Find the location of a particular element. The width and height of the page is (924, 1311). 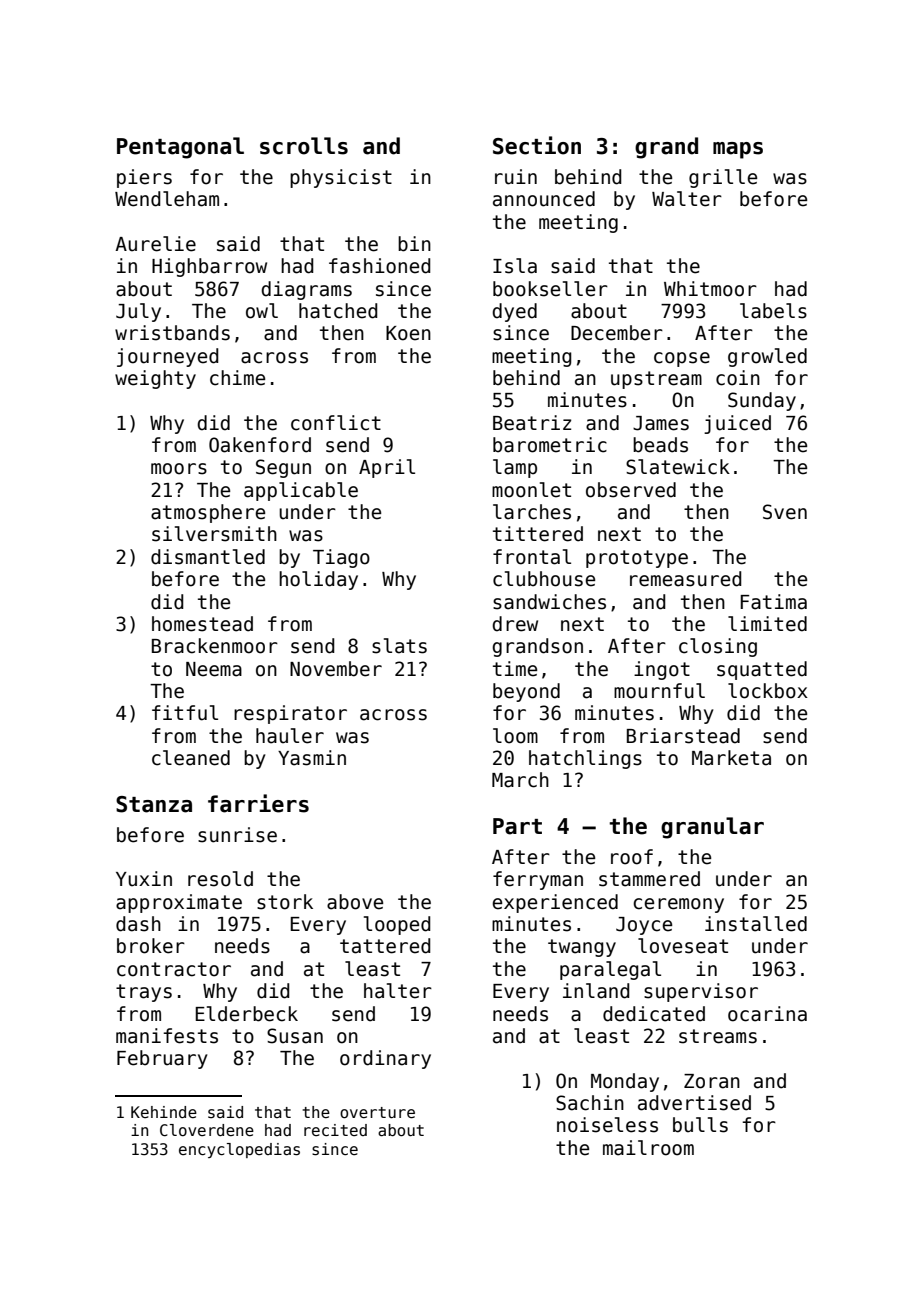

mailroom is located at coordinates (648, 1148).
